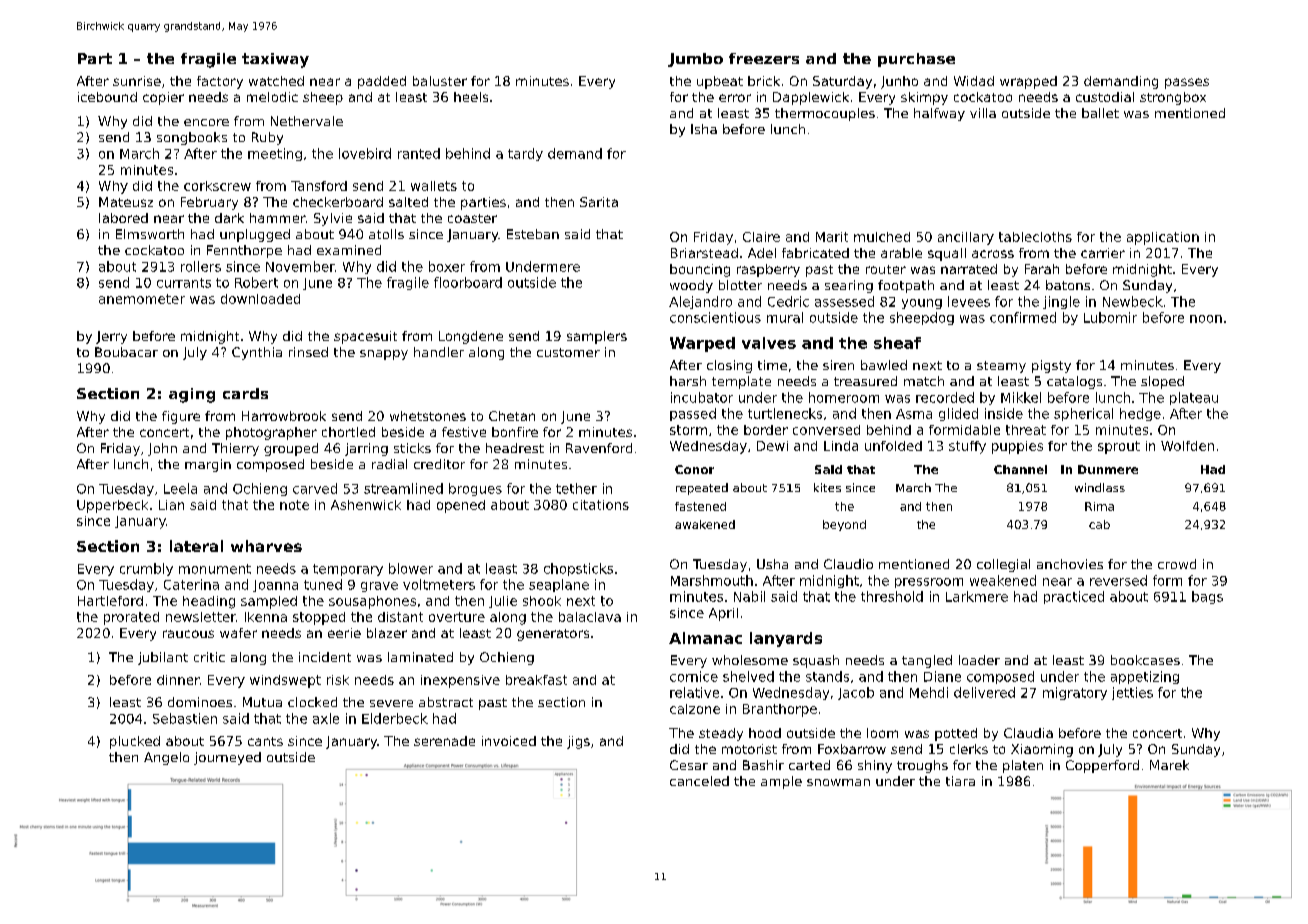 Image resolution: width=1308 pixels, height=924 pixels. Describe the element at coordinates (275, 60) in the page. I see `taxiway` at that location.
